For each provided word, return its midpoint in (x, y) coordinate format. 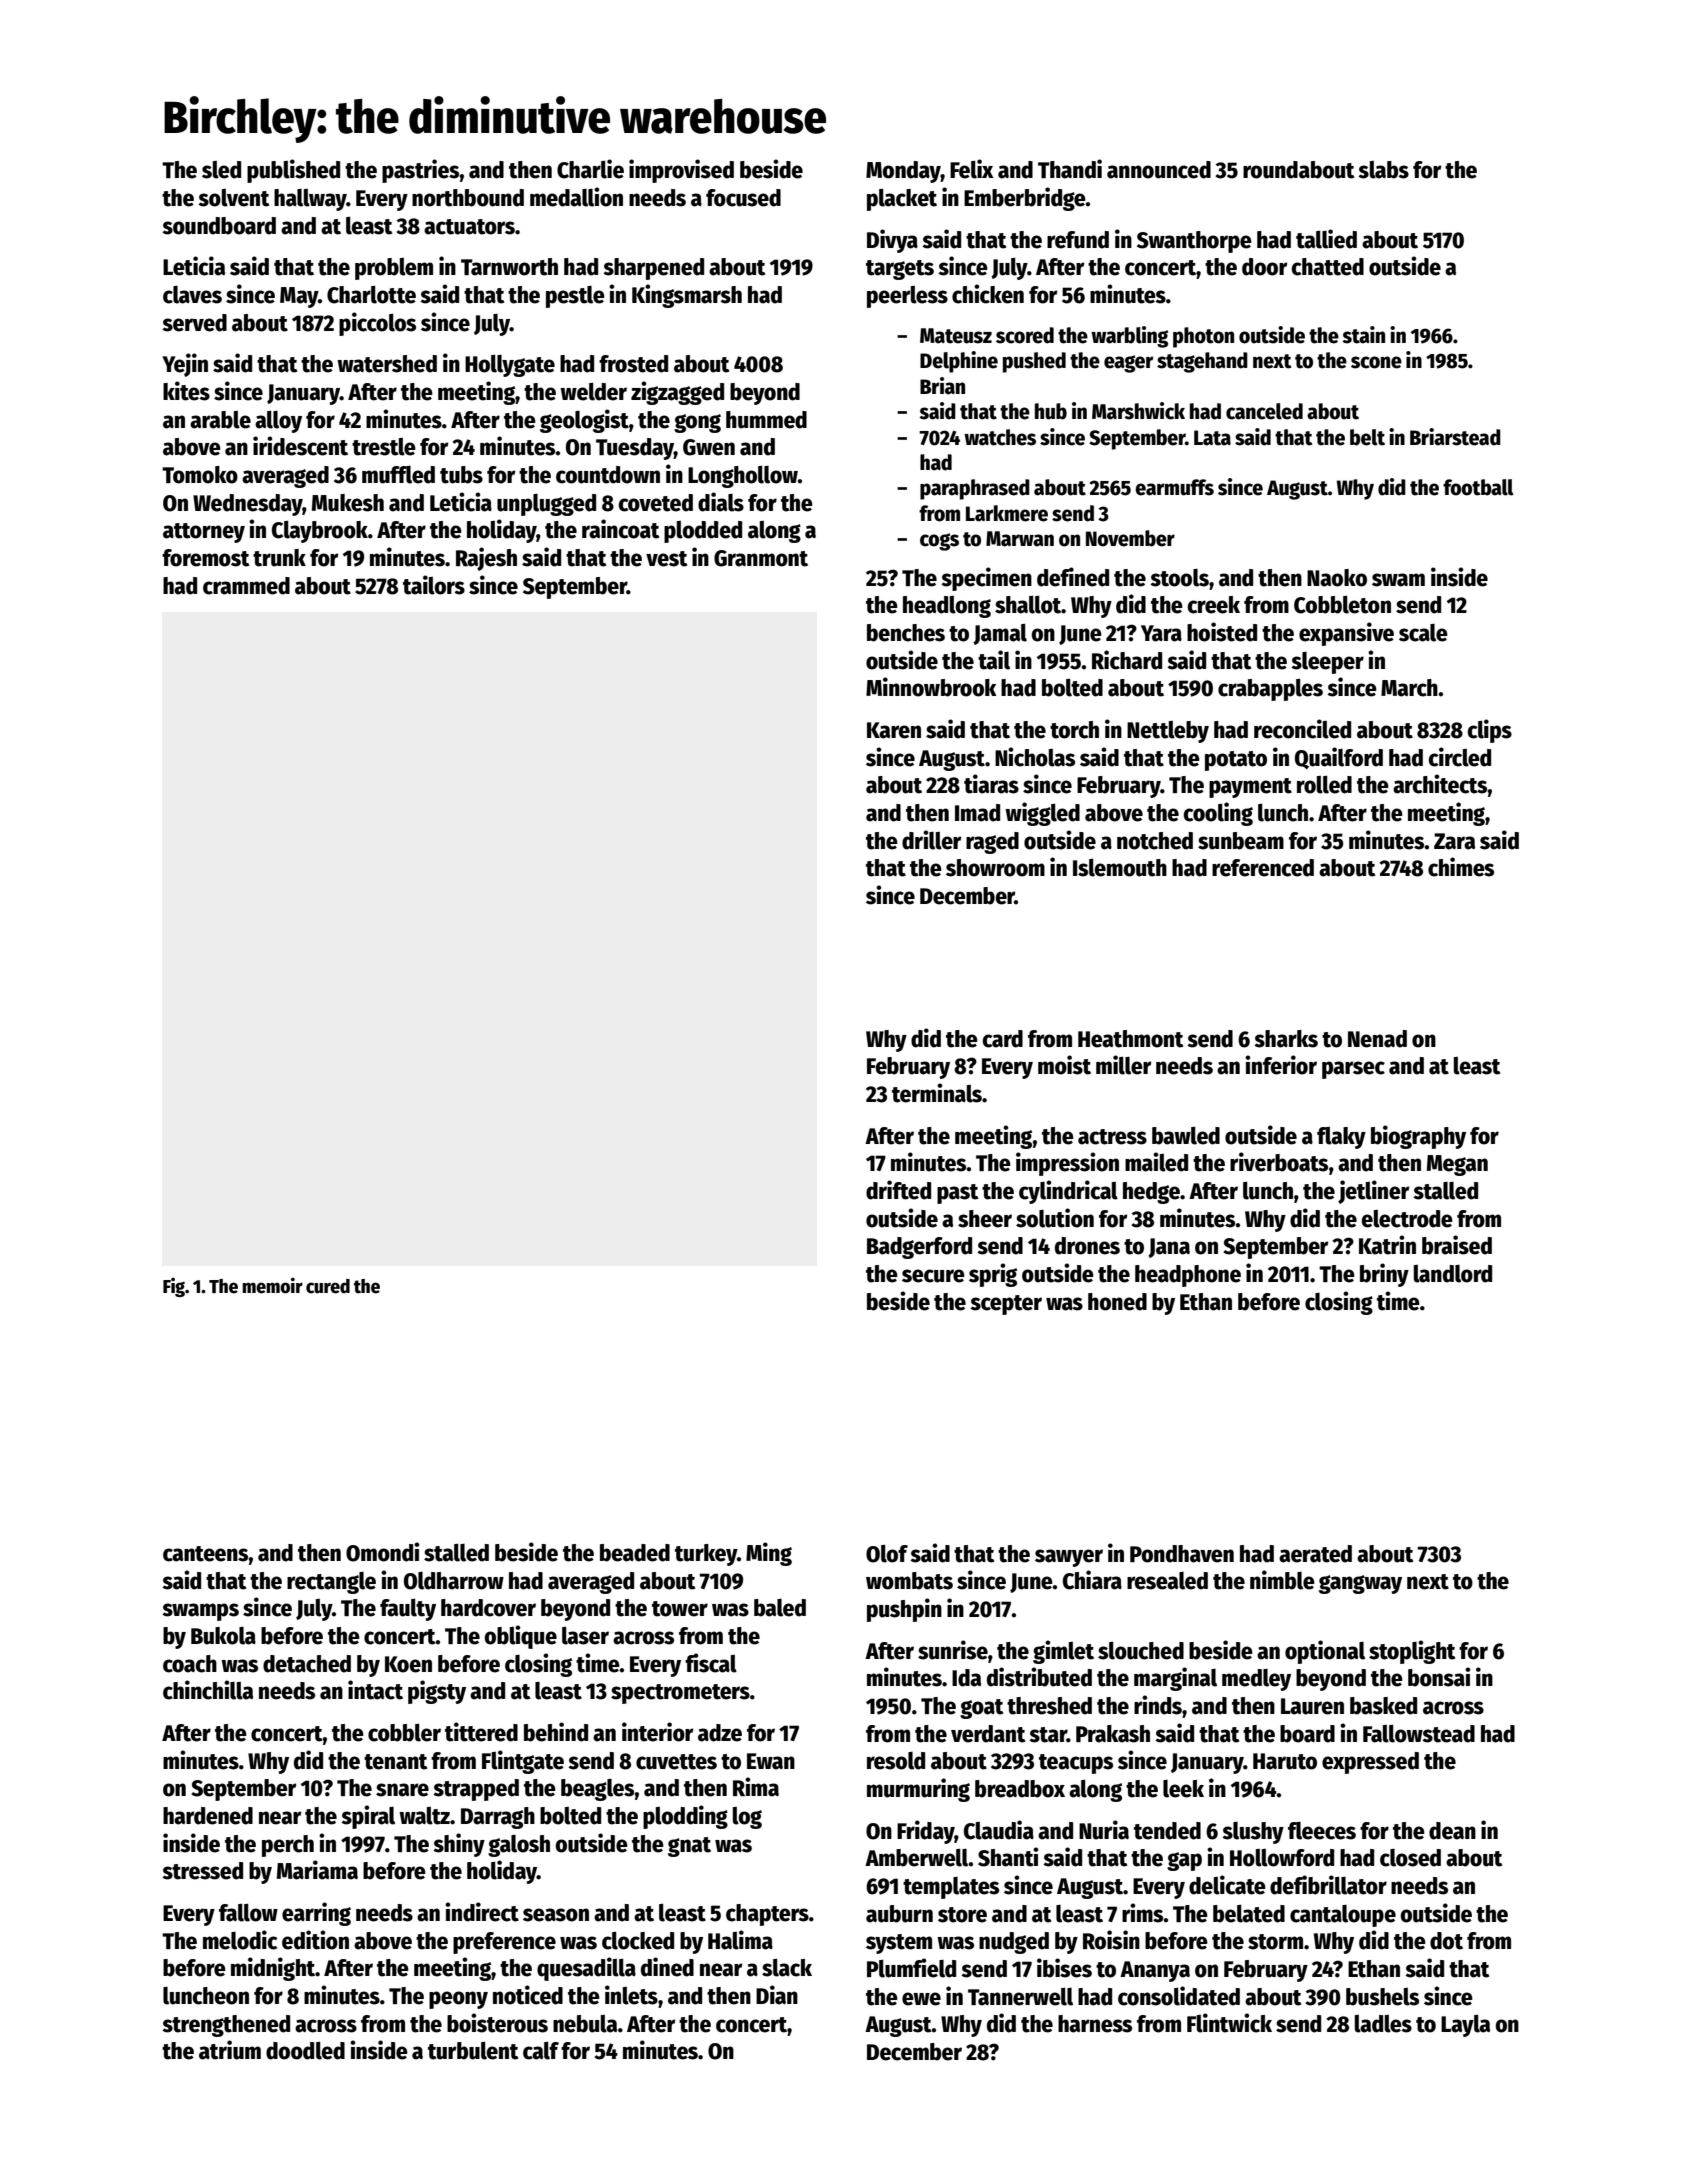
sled (221, 170)
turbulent (473, 2051)
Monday (903, 172)
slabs (1383, 170)
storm (1275, 1942)
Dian (777, 1995)
